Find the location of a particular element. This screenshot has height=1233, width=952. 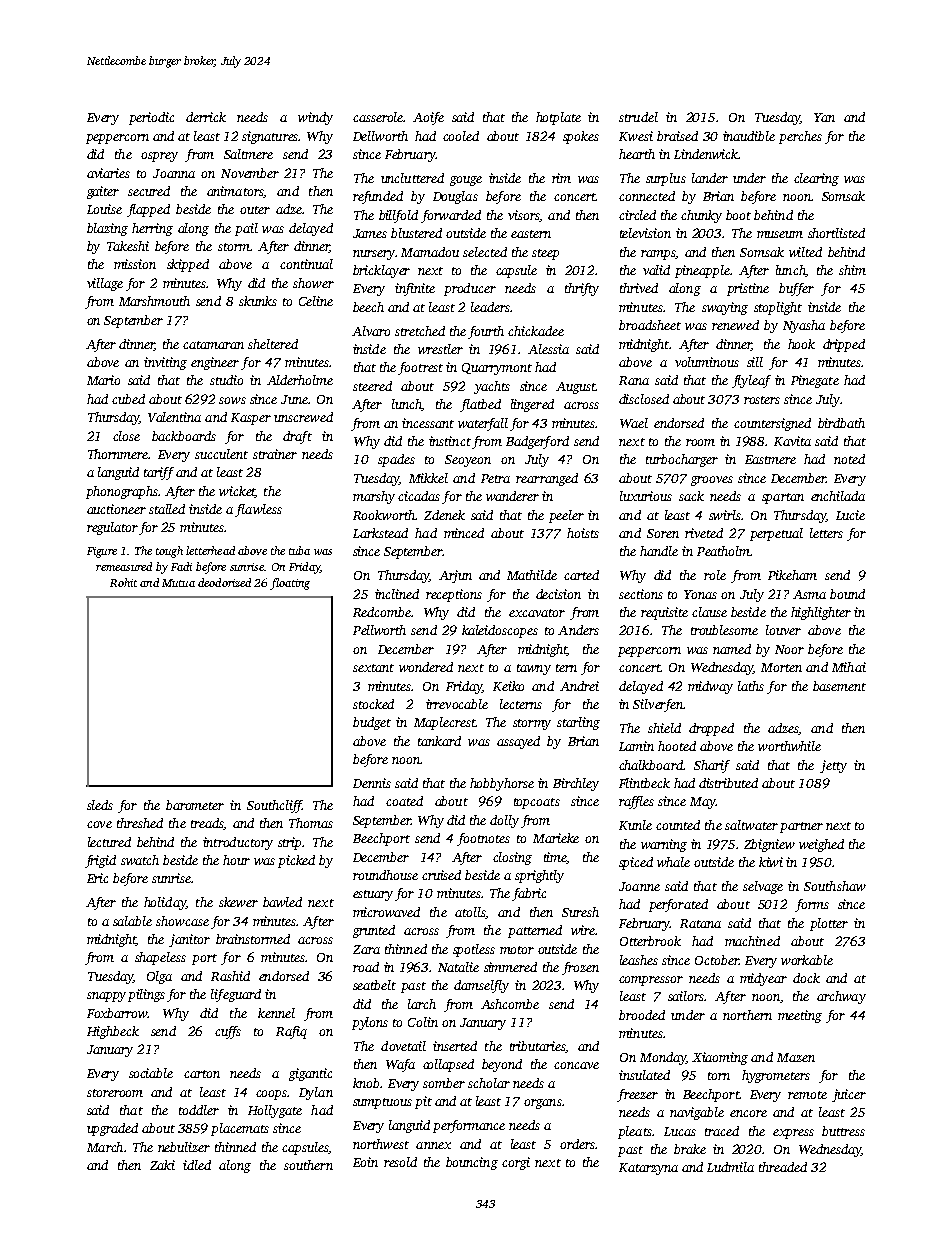

tributaries is located at coordinates (538, 1047).
